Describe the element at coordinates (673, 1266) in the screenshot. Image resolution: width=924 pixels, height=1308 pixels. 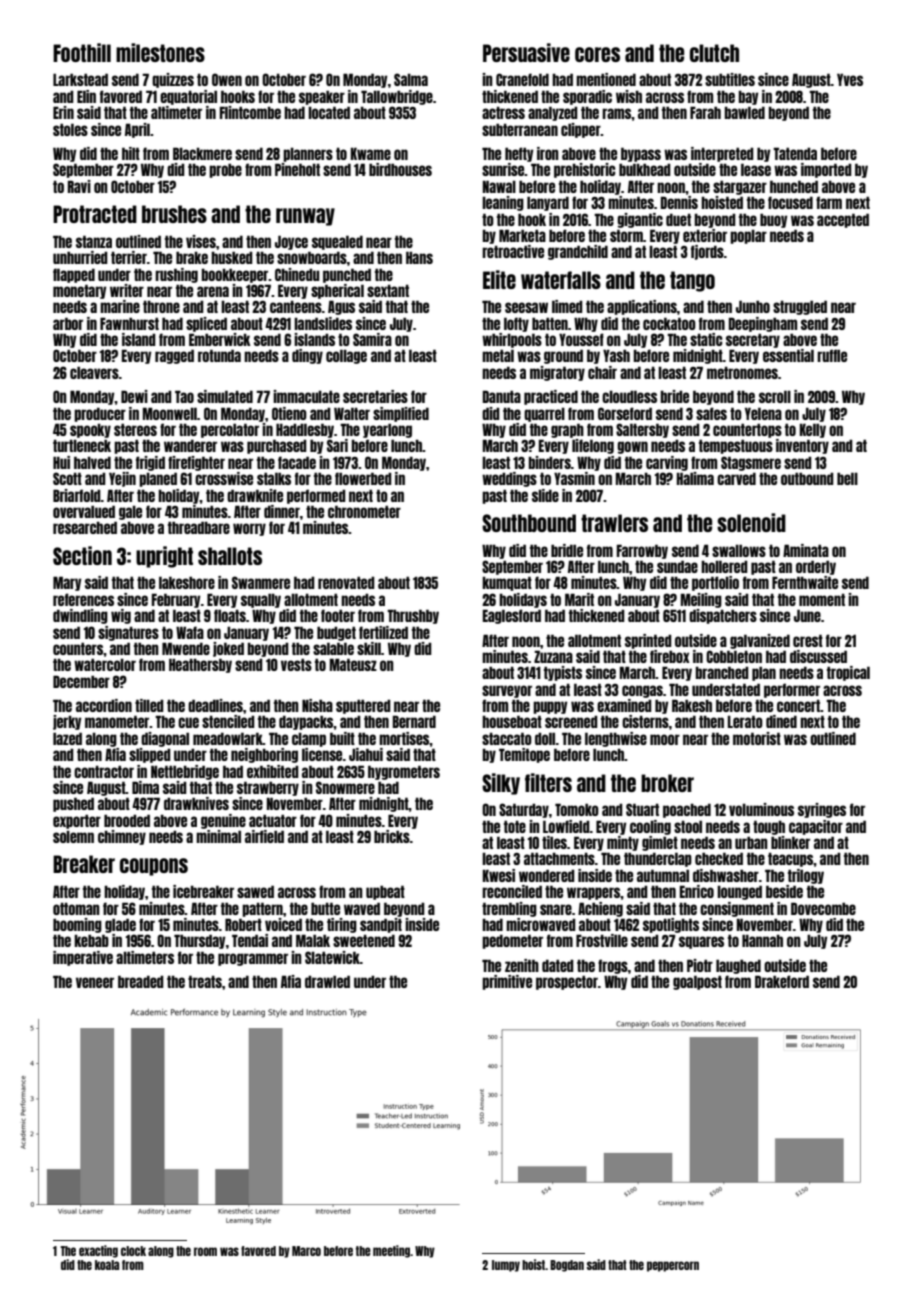
I see `peppercorn` at that location.
